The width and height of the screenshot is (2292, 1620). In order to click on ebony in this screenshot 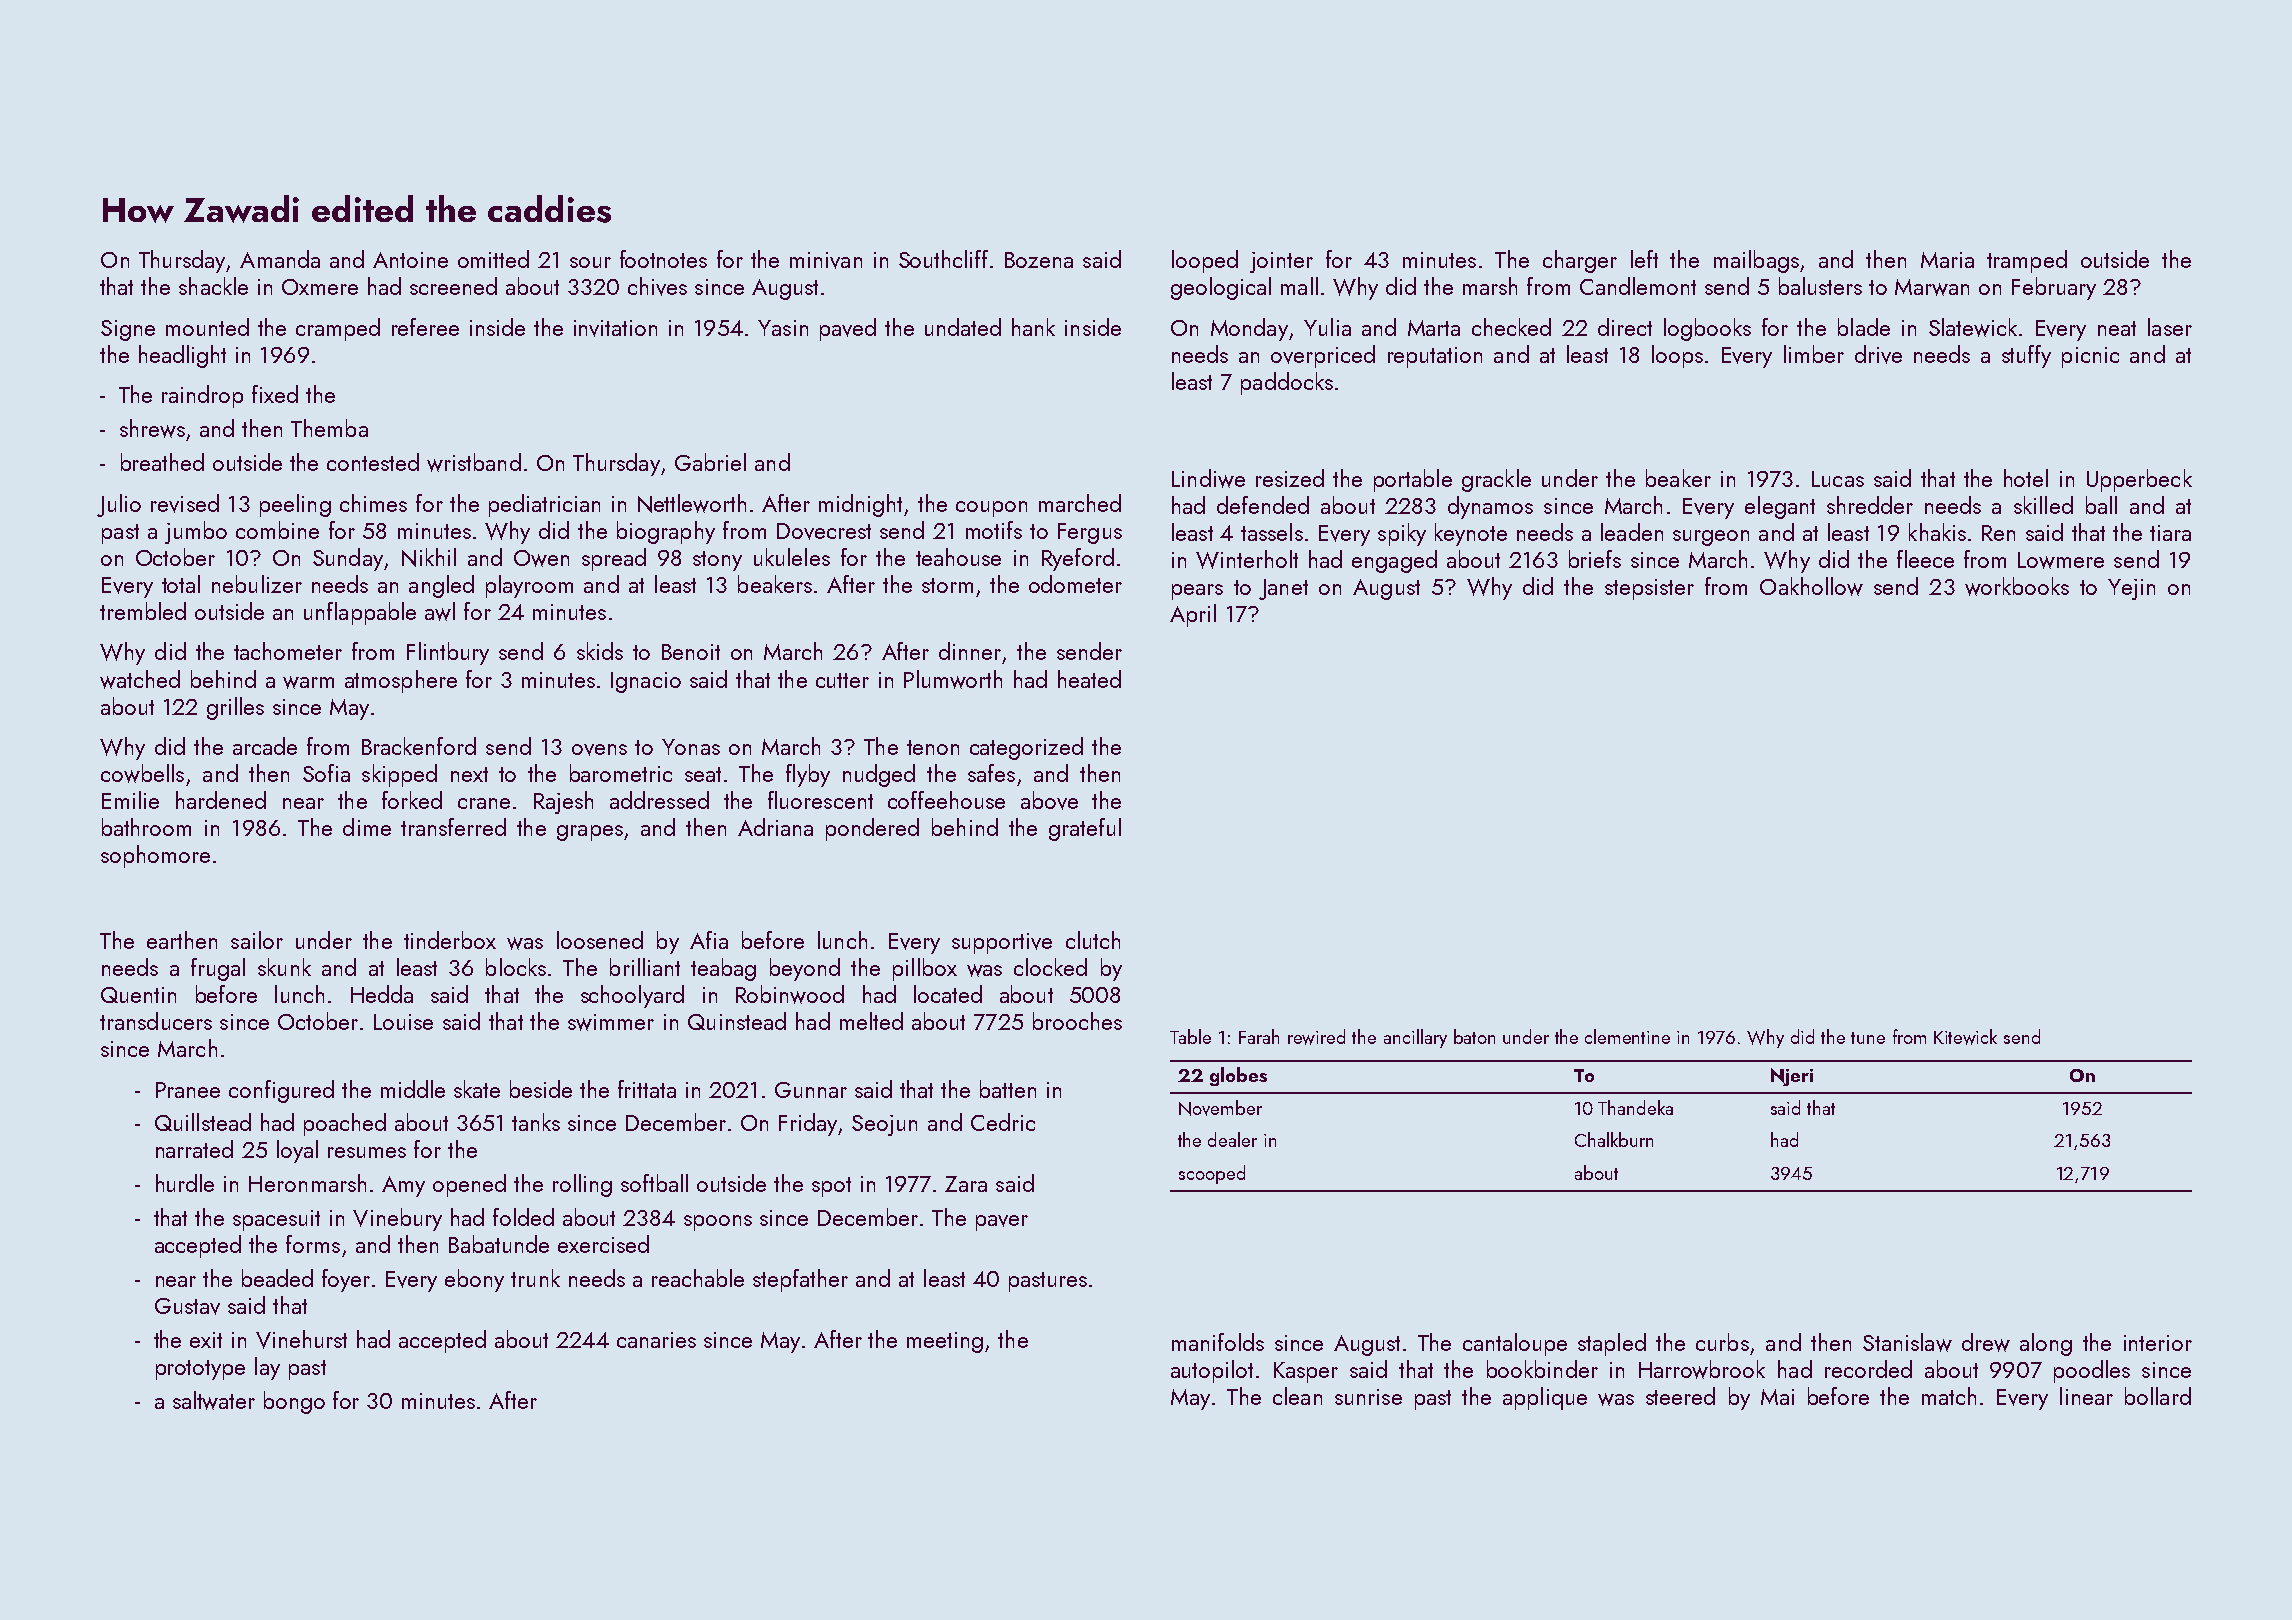, I will do `click(474, 1280)`.
